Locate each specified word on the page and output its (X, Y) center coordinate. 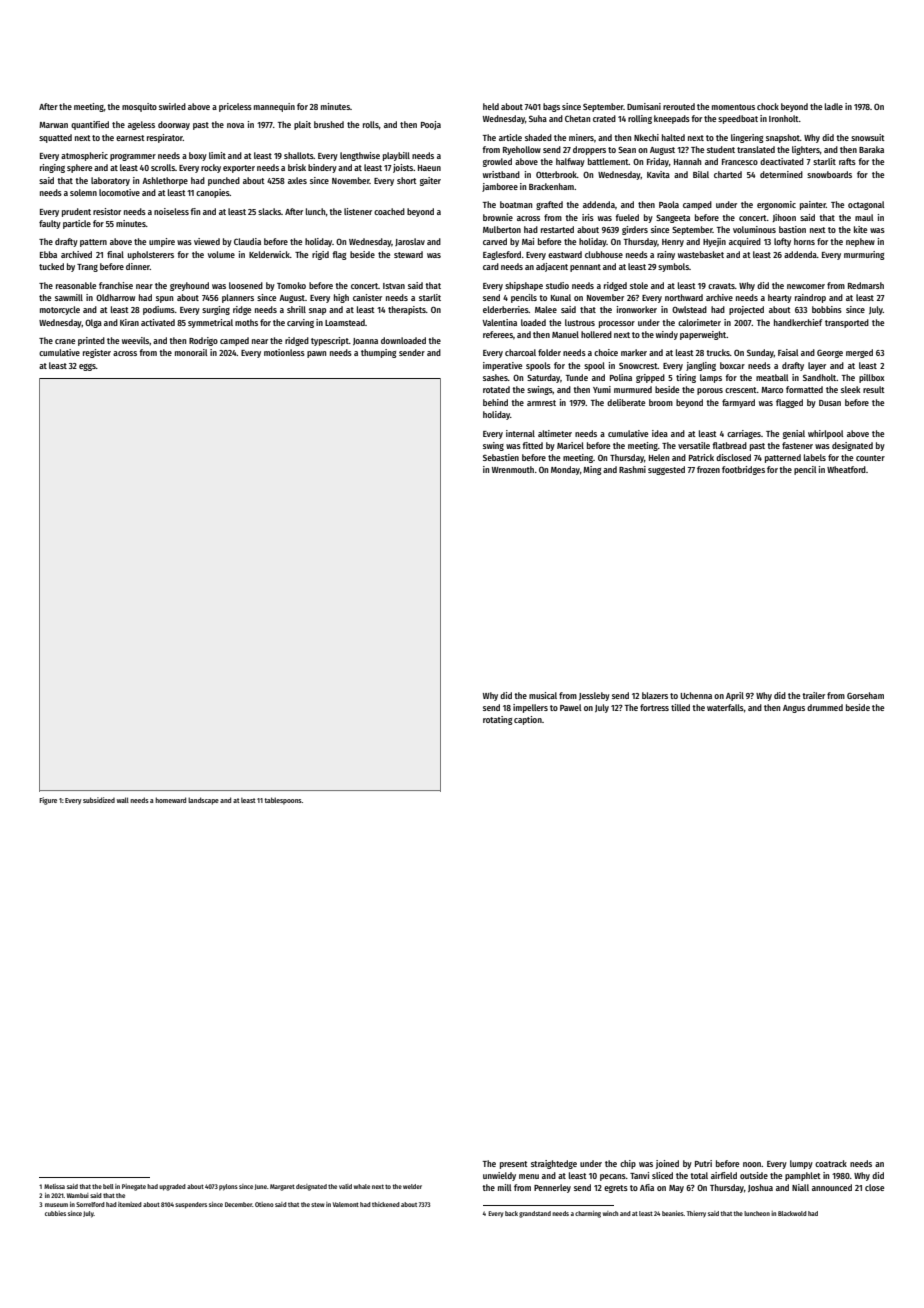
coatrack (831, 1163)
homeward (170, 800)
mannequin (274, 107)
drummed (825, 707)
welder (412, 1186)
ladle (834, 106)
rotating (498, 720)
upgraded (172, 1187)
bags (551, 107)
